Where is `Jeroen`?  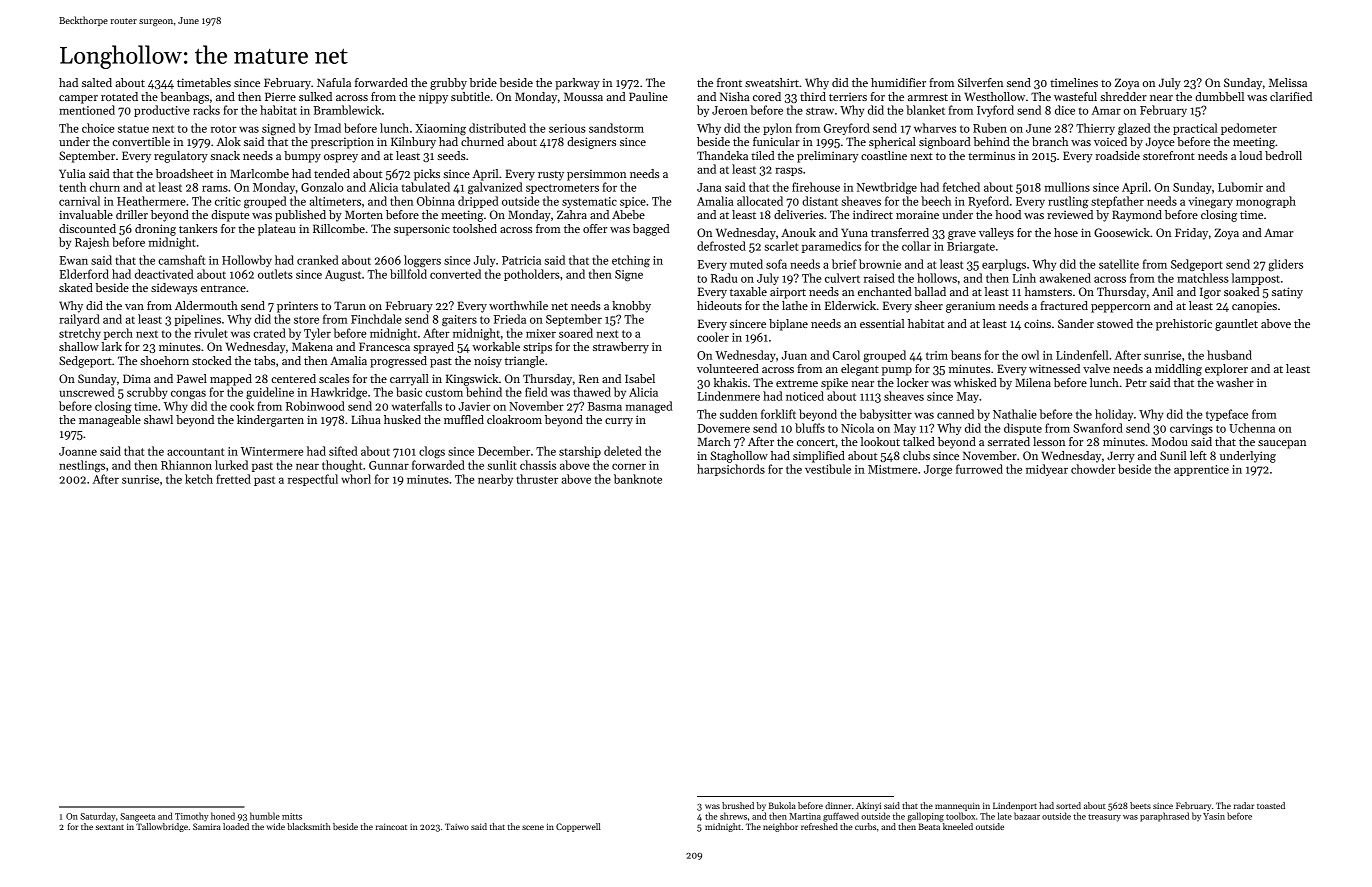
Jeroen is located at coordinates (730, 110).
